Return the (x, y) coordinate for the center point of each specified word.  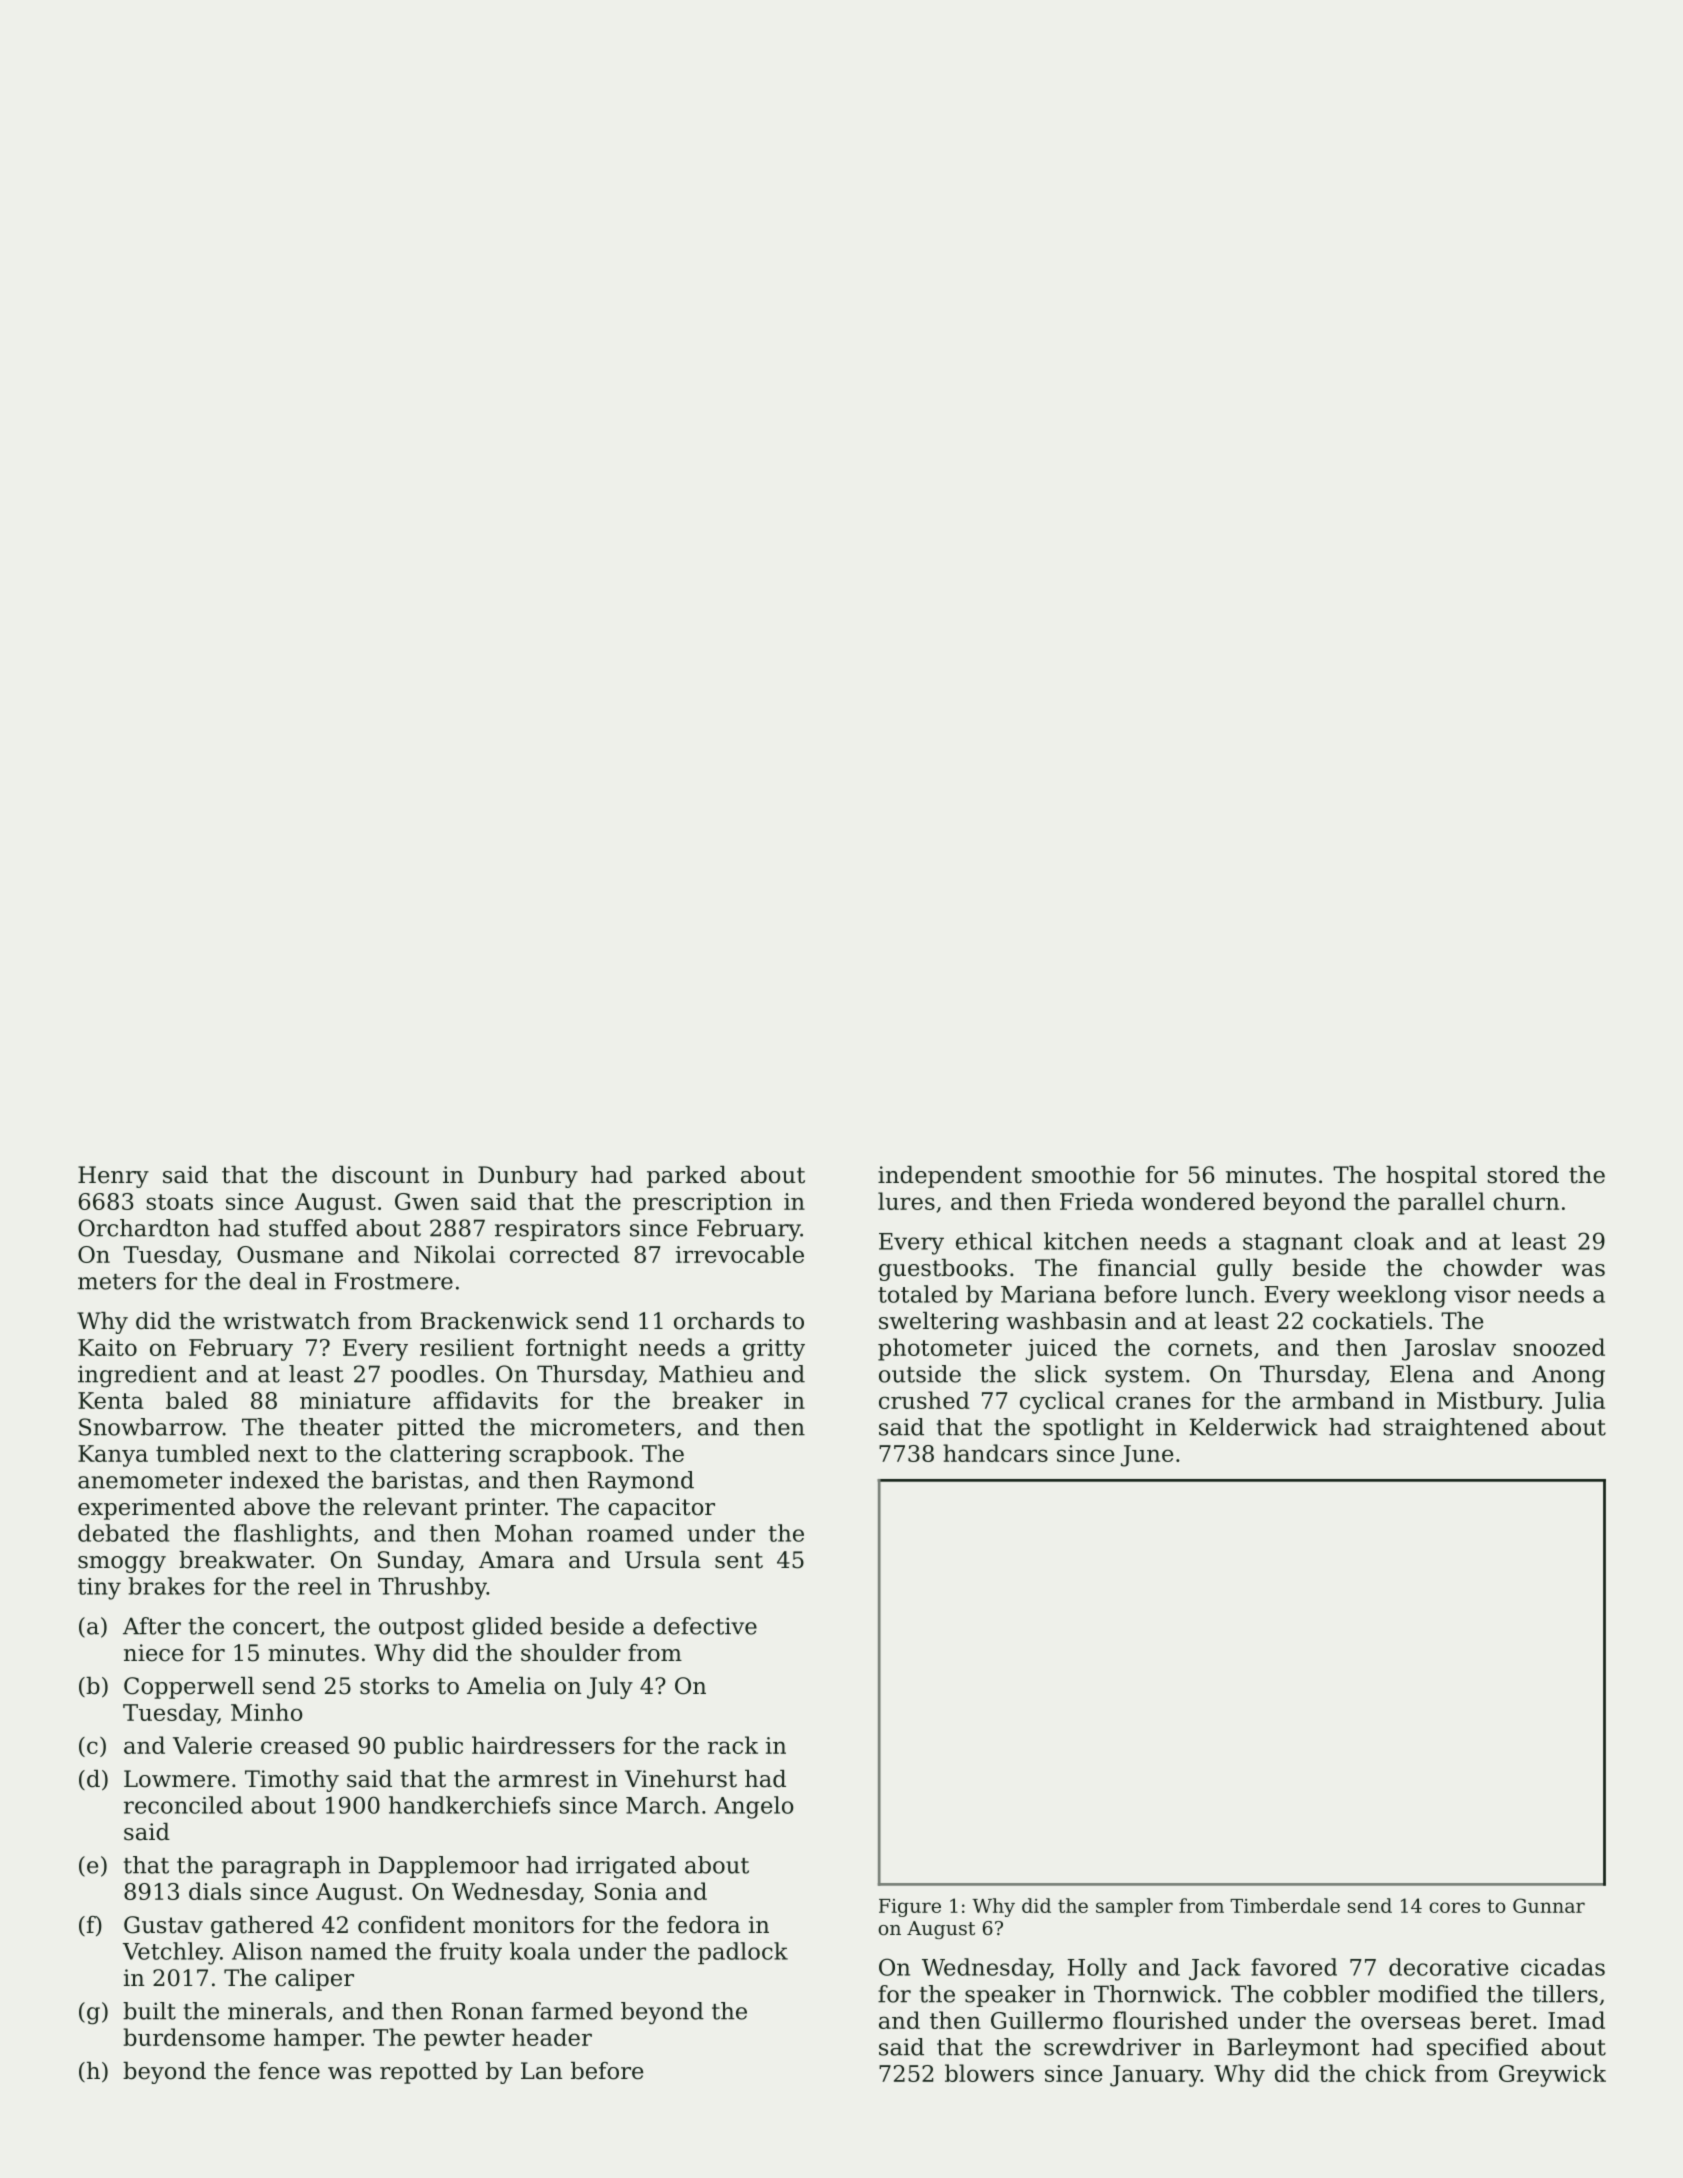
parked (686, 1177)
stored (1523, 1175)
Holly (1097, 1969)
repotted (429, 2073)
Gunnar (1549, 1905)
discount (380, 1175)
